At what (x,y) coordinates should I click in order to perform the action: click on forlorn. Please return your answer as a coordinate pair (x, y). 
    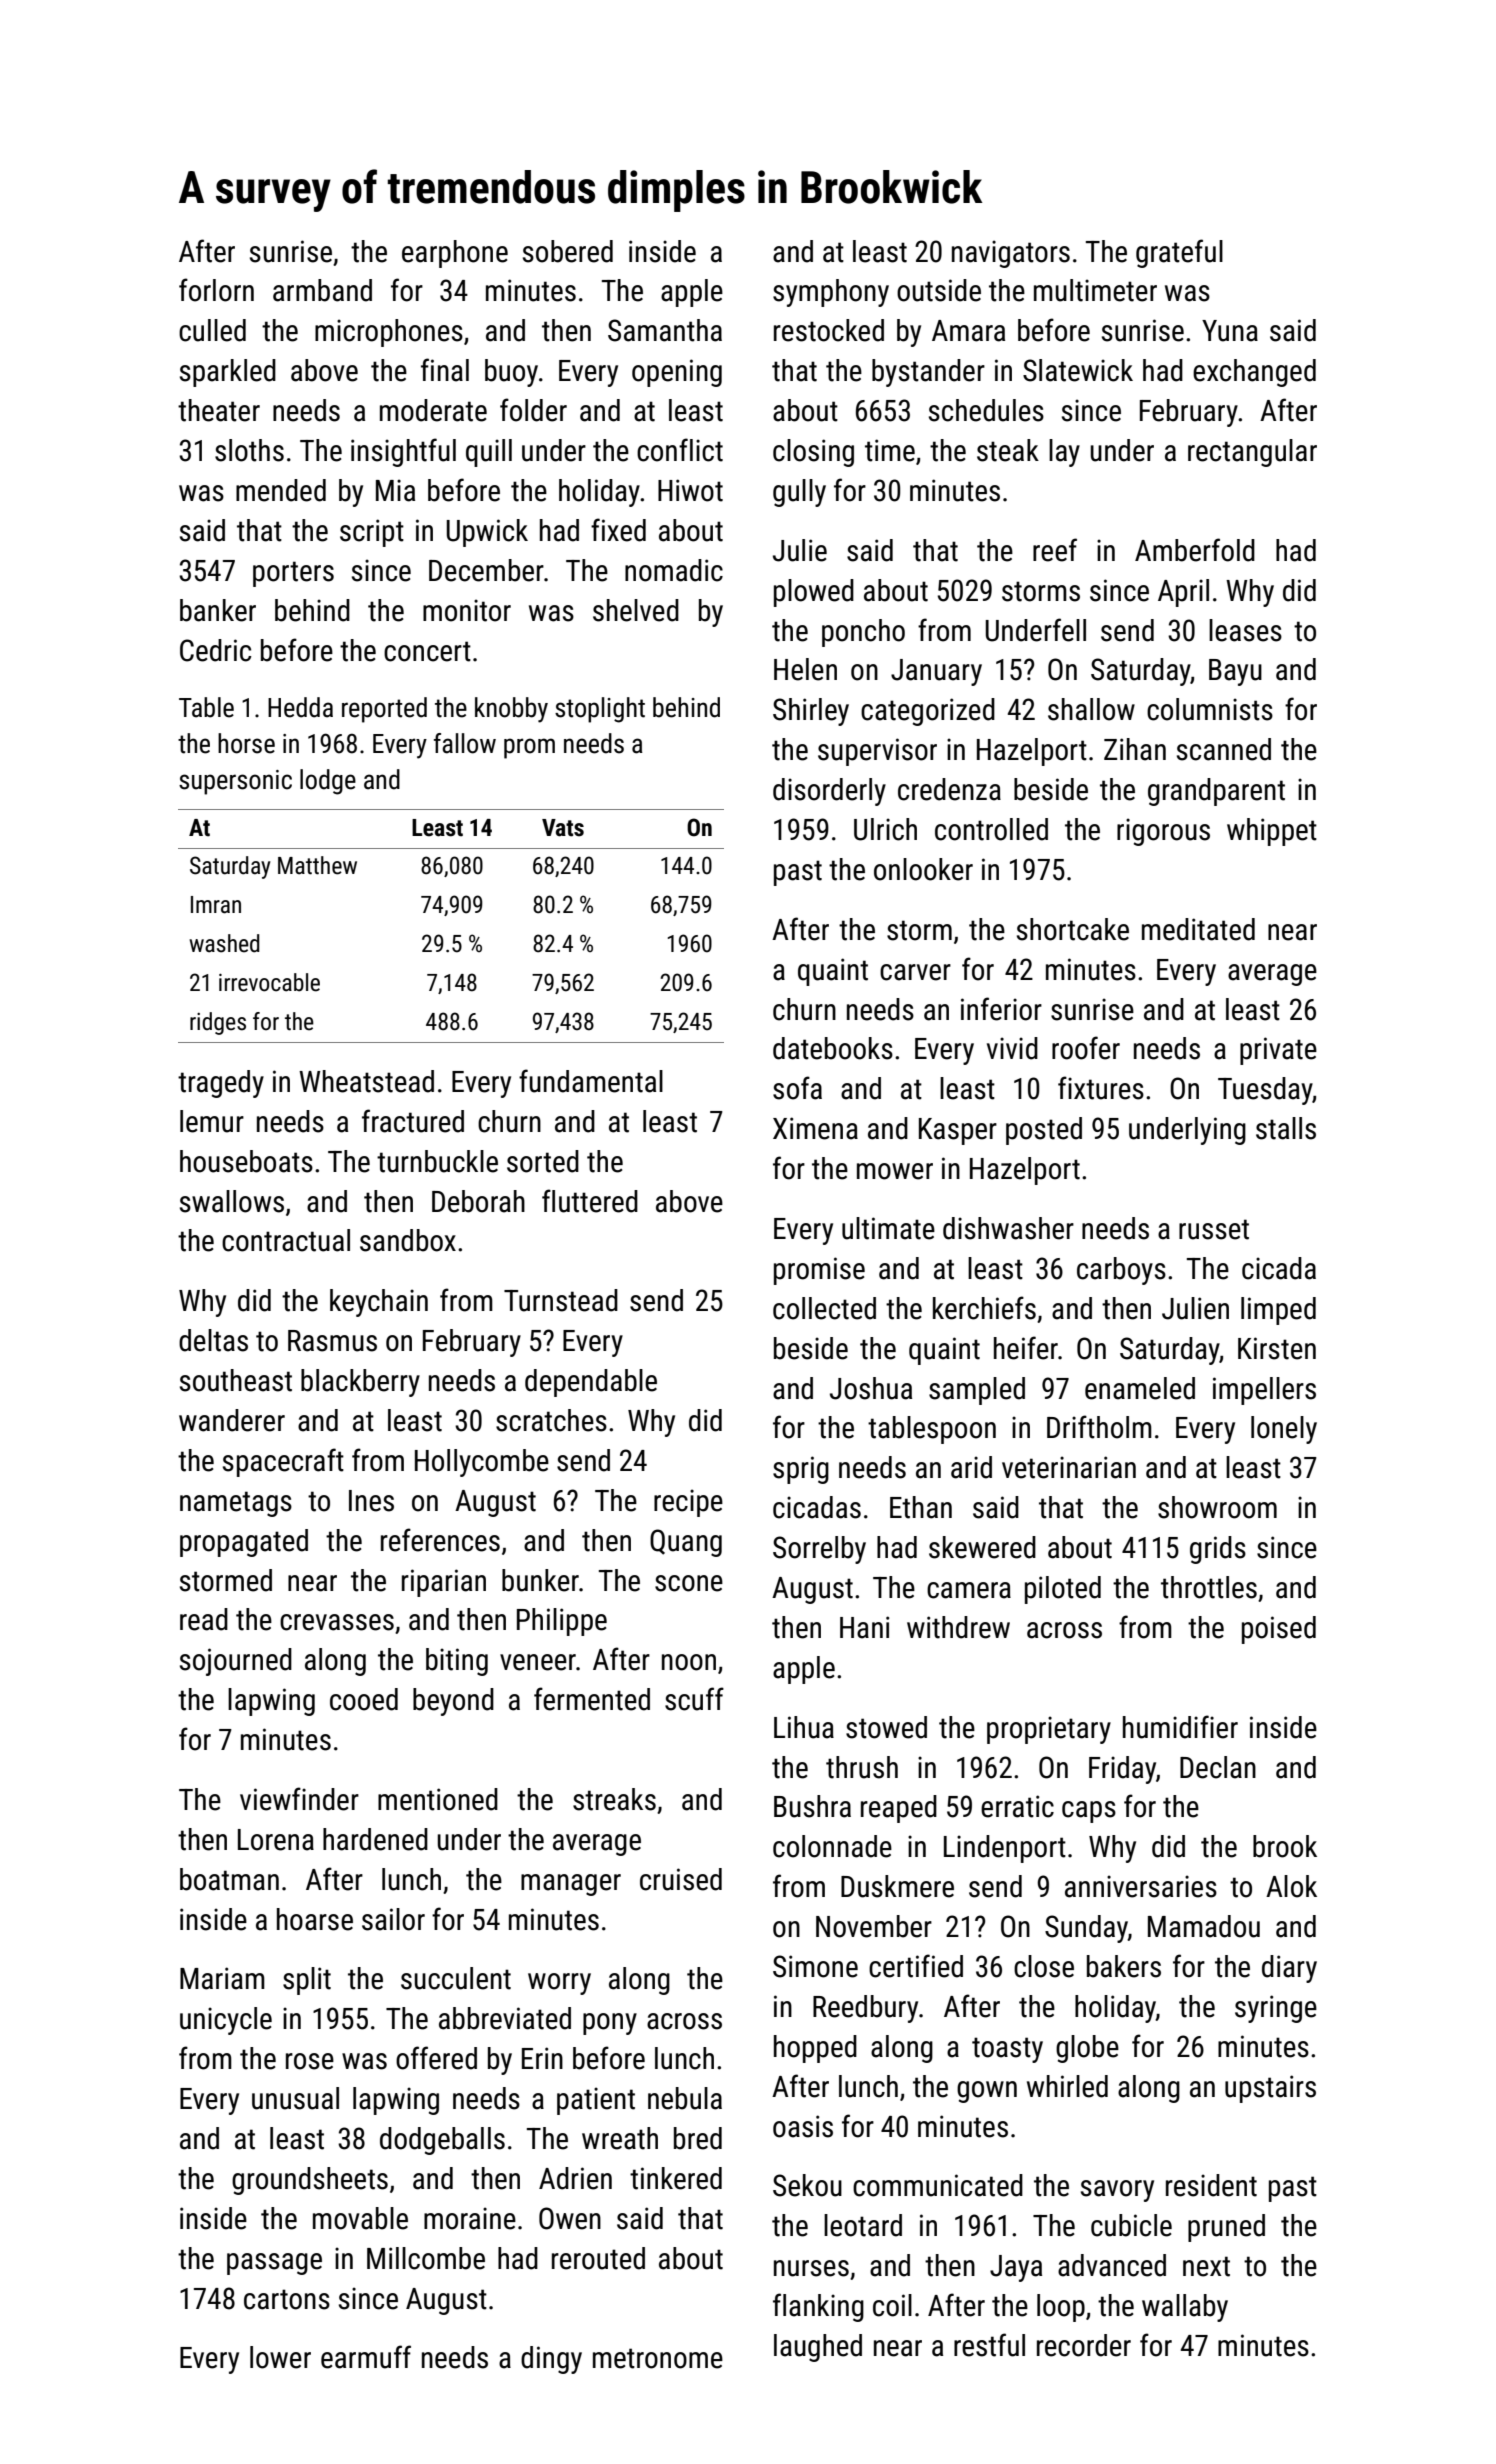
    Looking at the image, I should click on (216, 290).
